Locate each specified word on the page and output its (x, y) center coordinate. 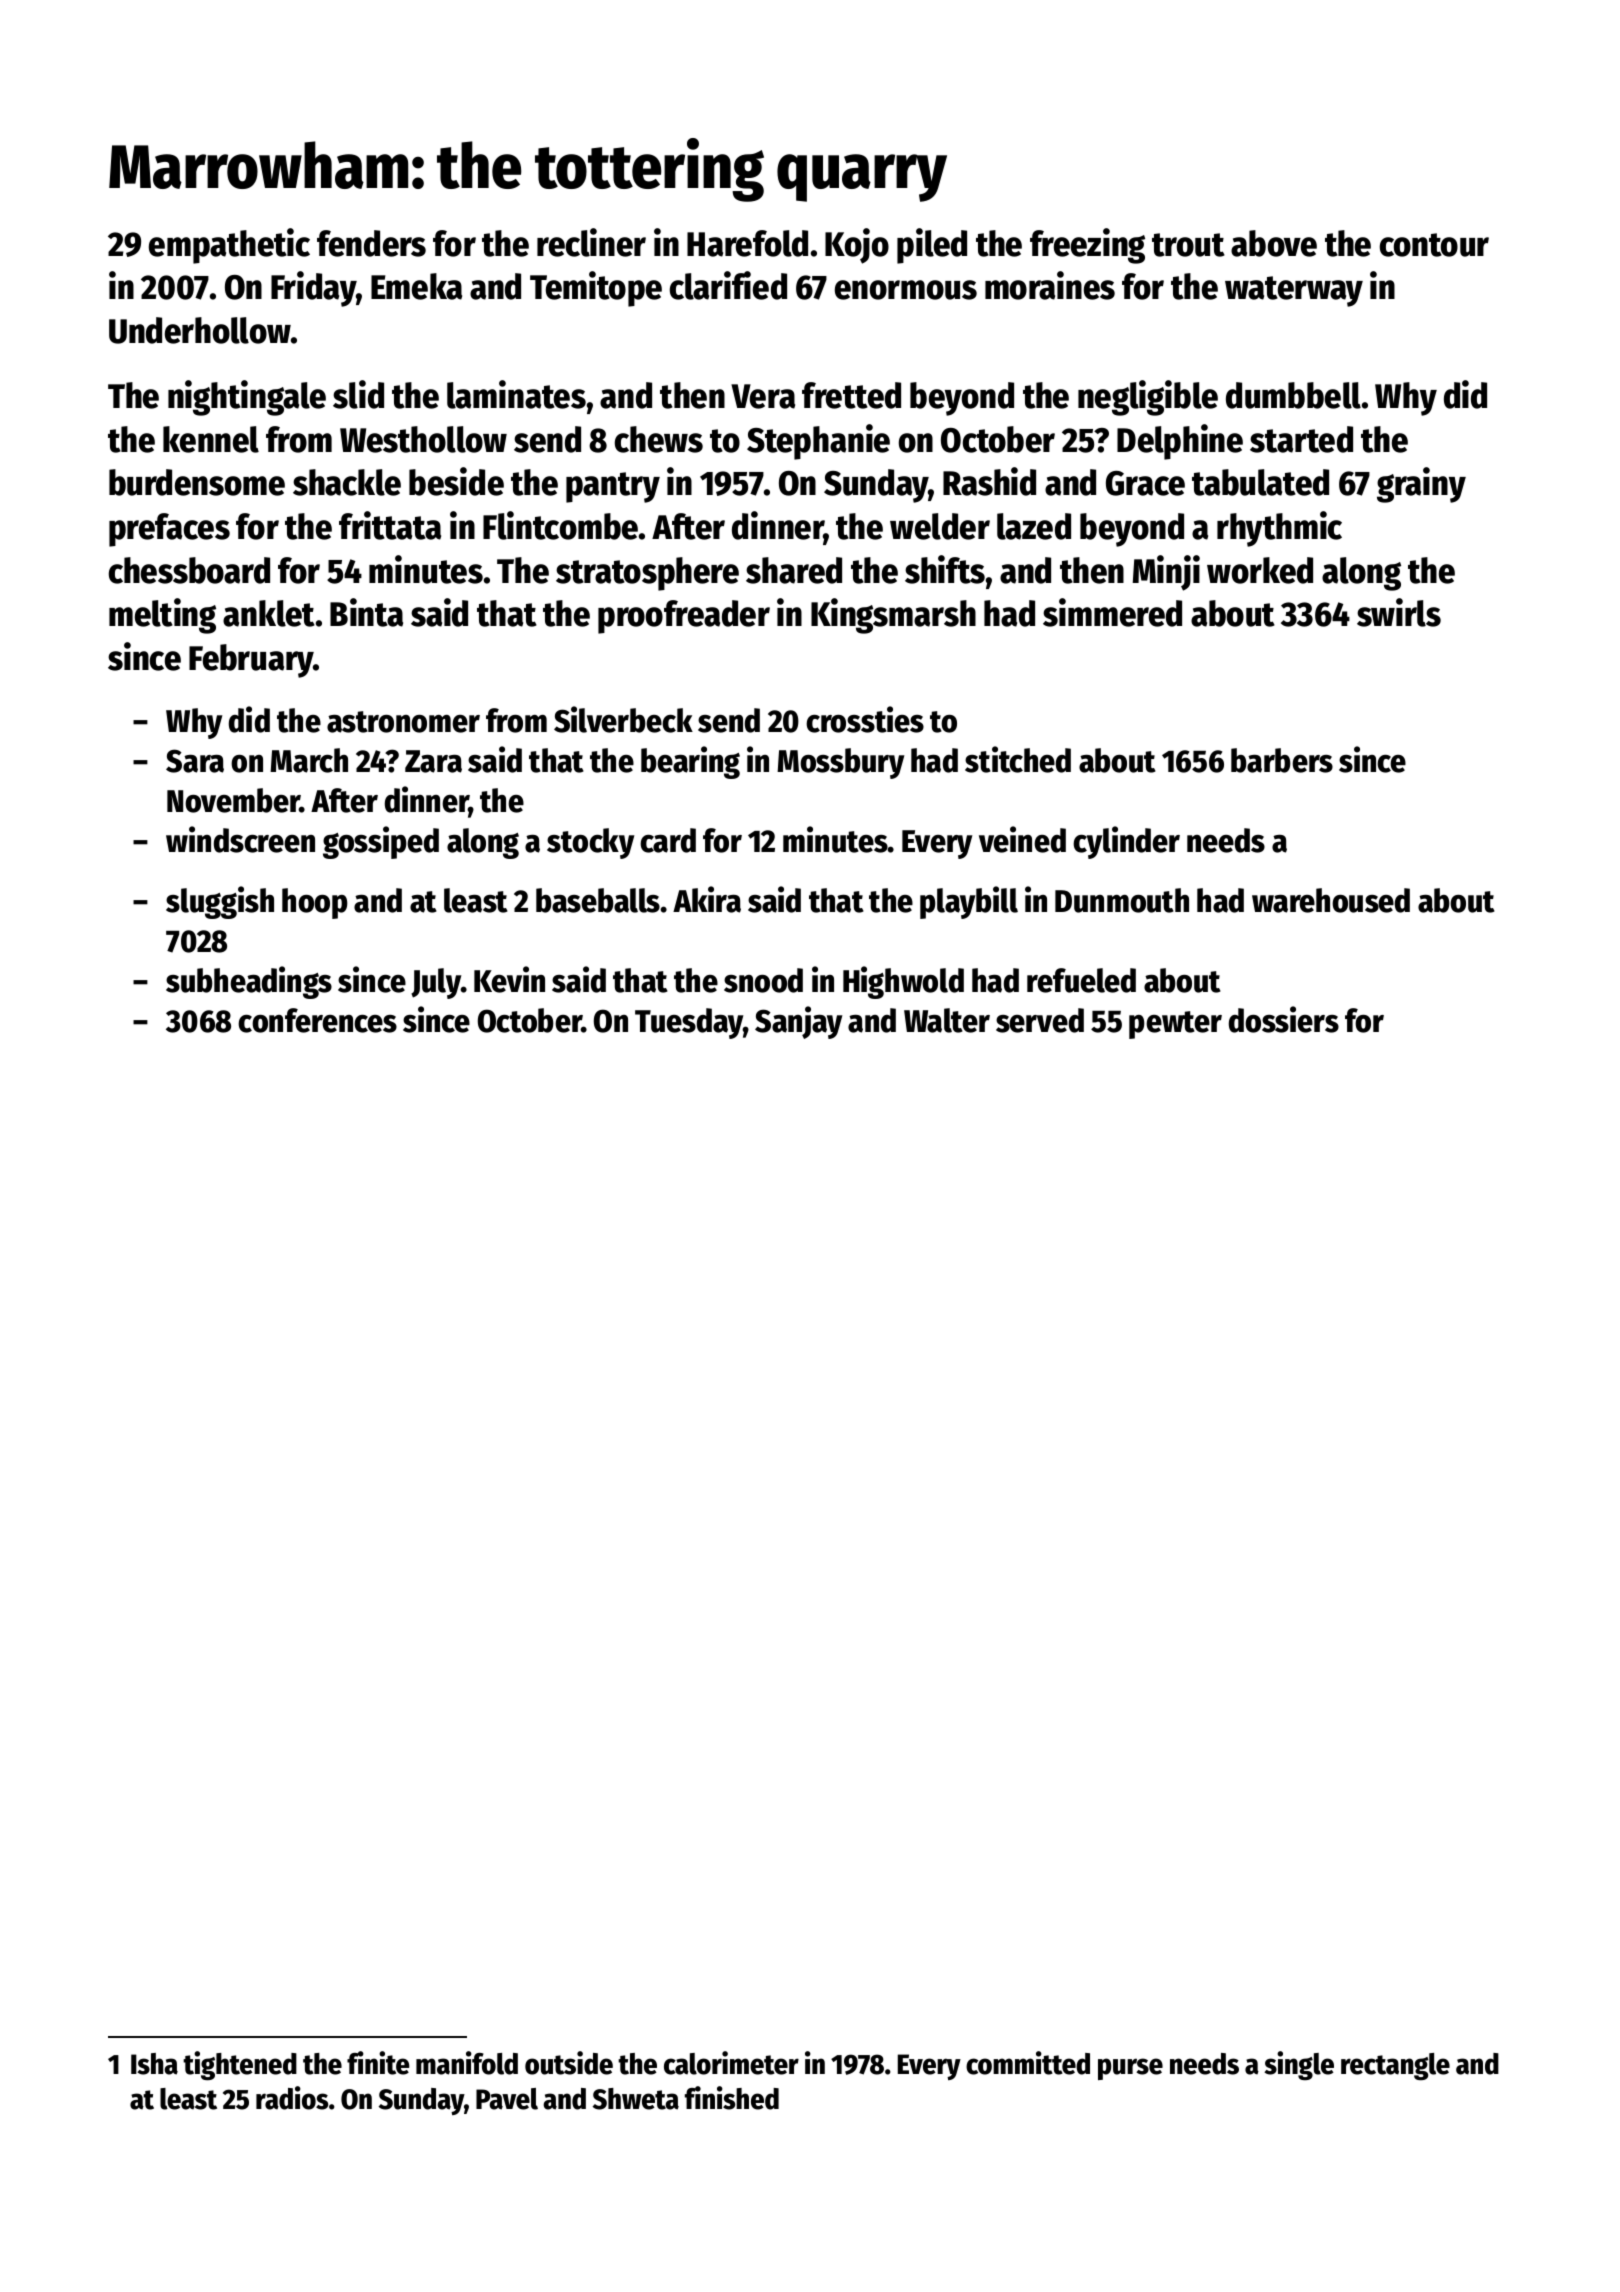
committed (1028, 2063)
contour (1434, 245)
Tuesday (689, 1023)
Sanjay (798, 1022)
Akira (707, 899)
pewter (1175, 1025)
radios (292, 2098)
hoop (315, 903)
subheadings (249, 982)
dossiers (1284, 1019)
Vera (763, 396)
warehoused (1331, 900)
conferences (317, 1020)
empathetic (229, 246)
